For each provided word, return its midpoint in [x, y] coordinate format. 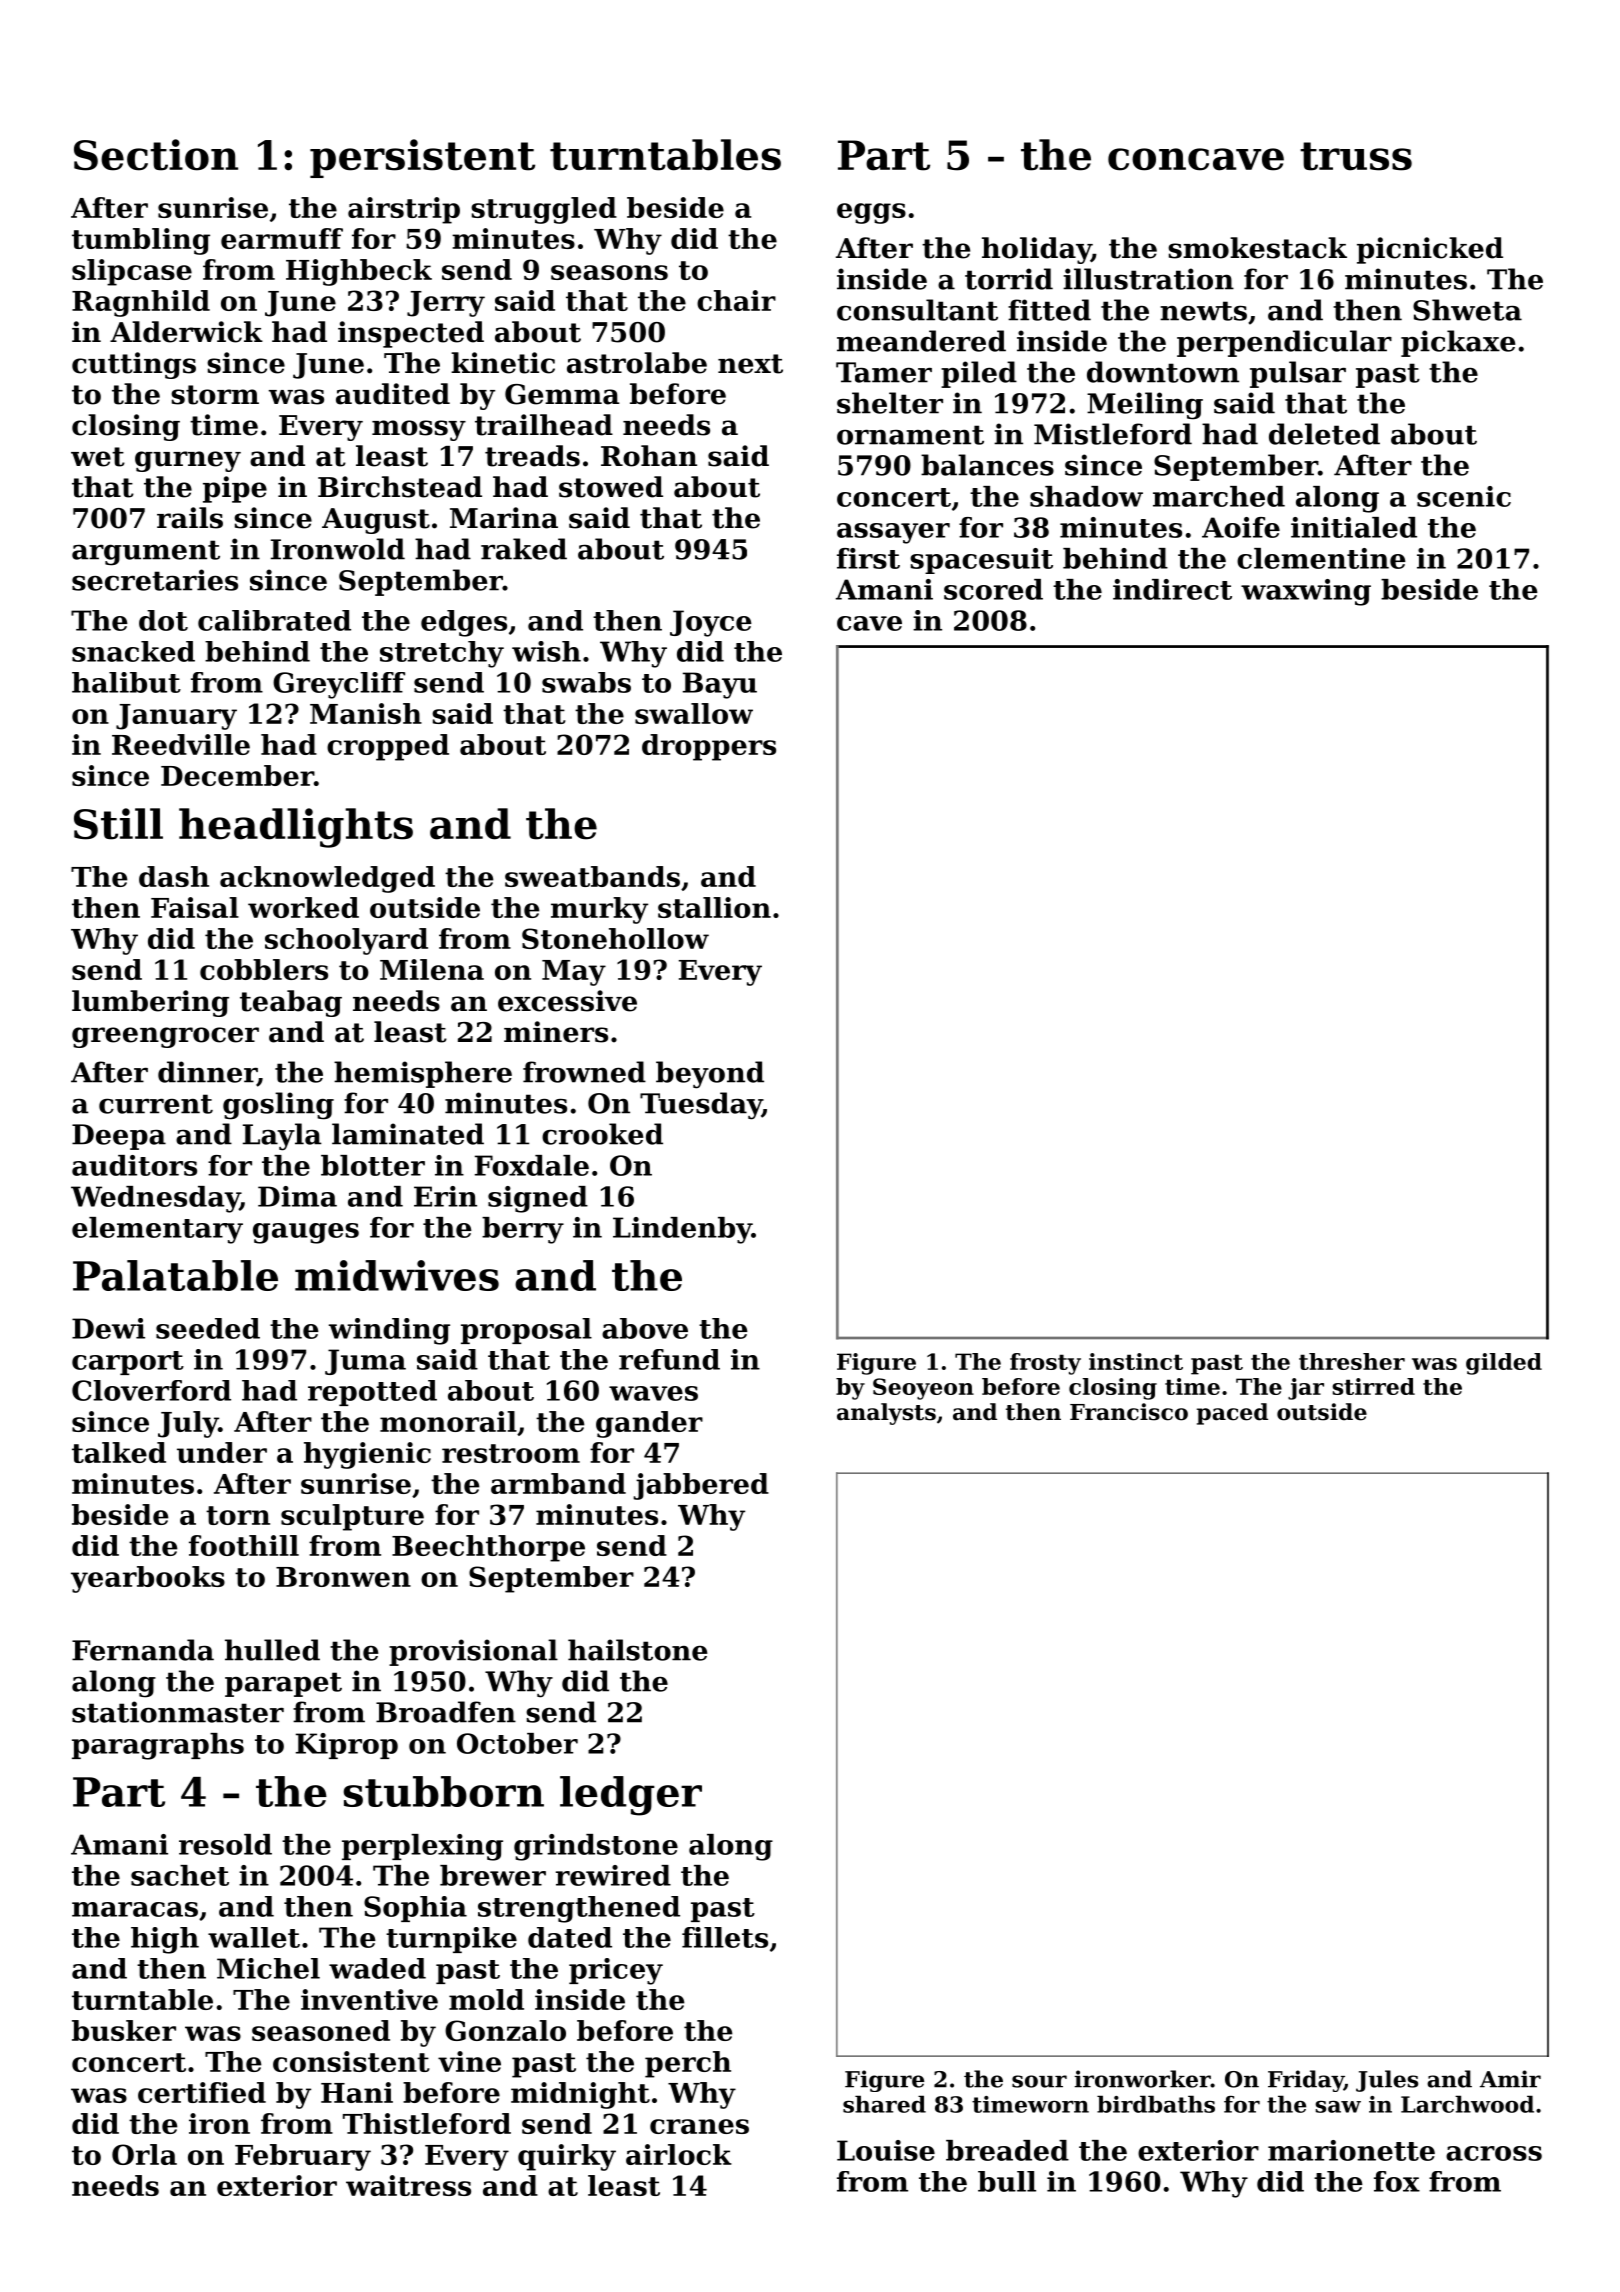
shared [884, 2104]
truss [1356, 156]
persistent [422, 158]
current [156, 1104]
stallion [714, 907]
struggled [544, 210]
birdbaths [1156, 2104]
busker [124, 2030]
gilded [1504, 1364]
